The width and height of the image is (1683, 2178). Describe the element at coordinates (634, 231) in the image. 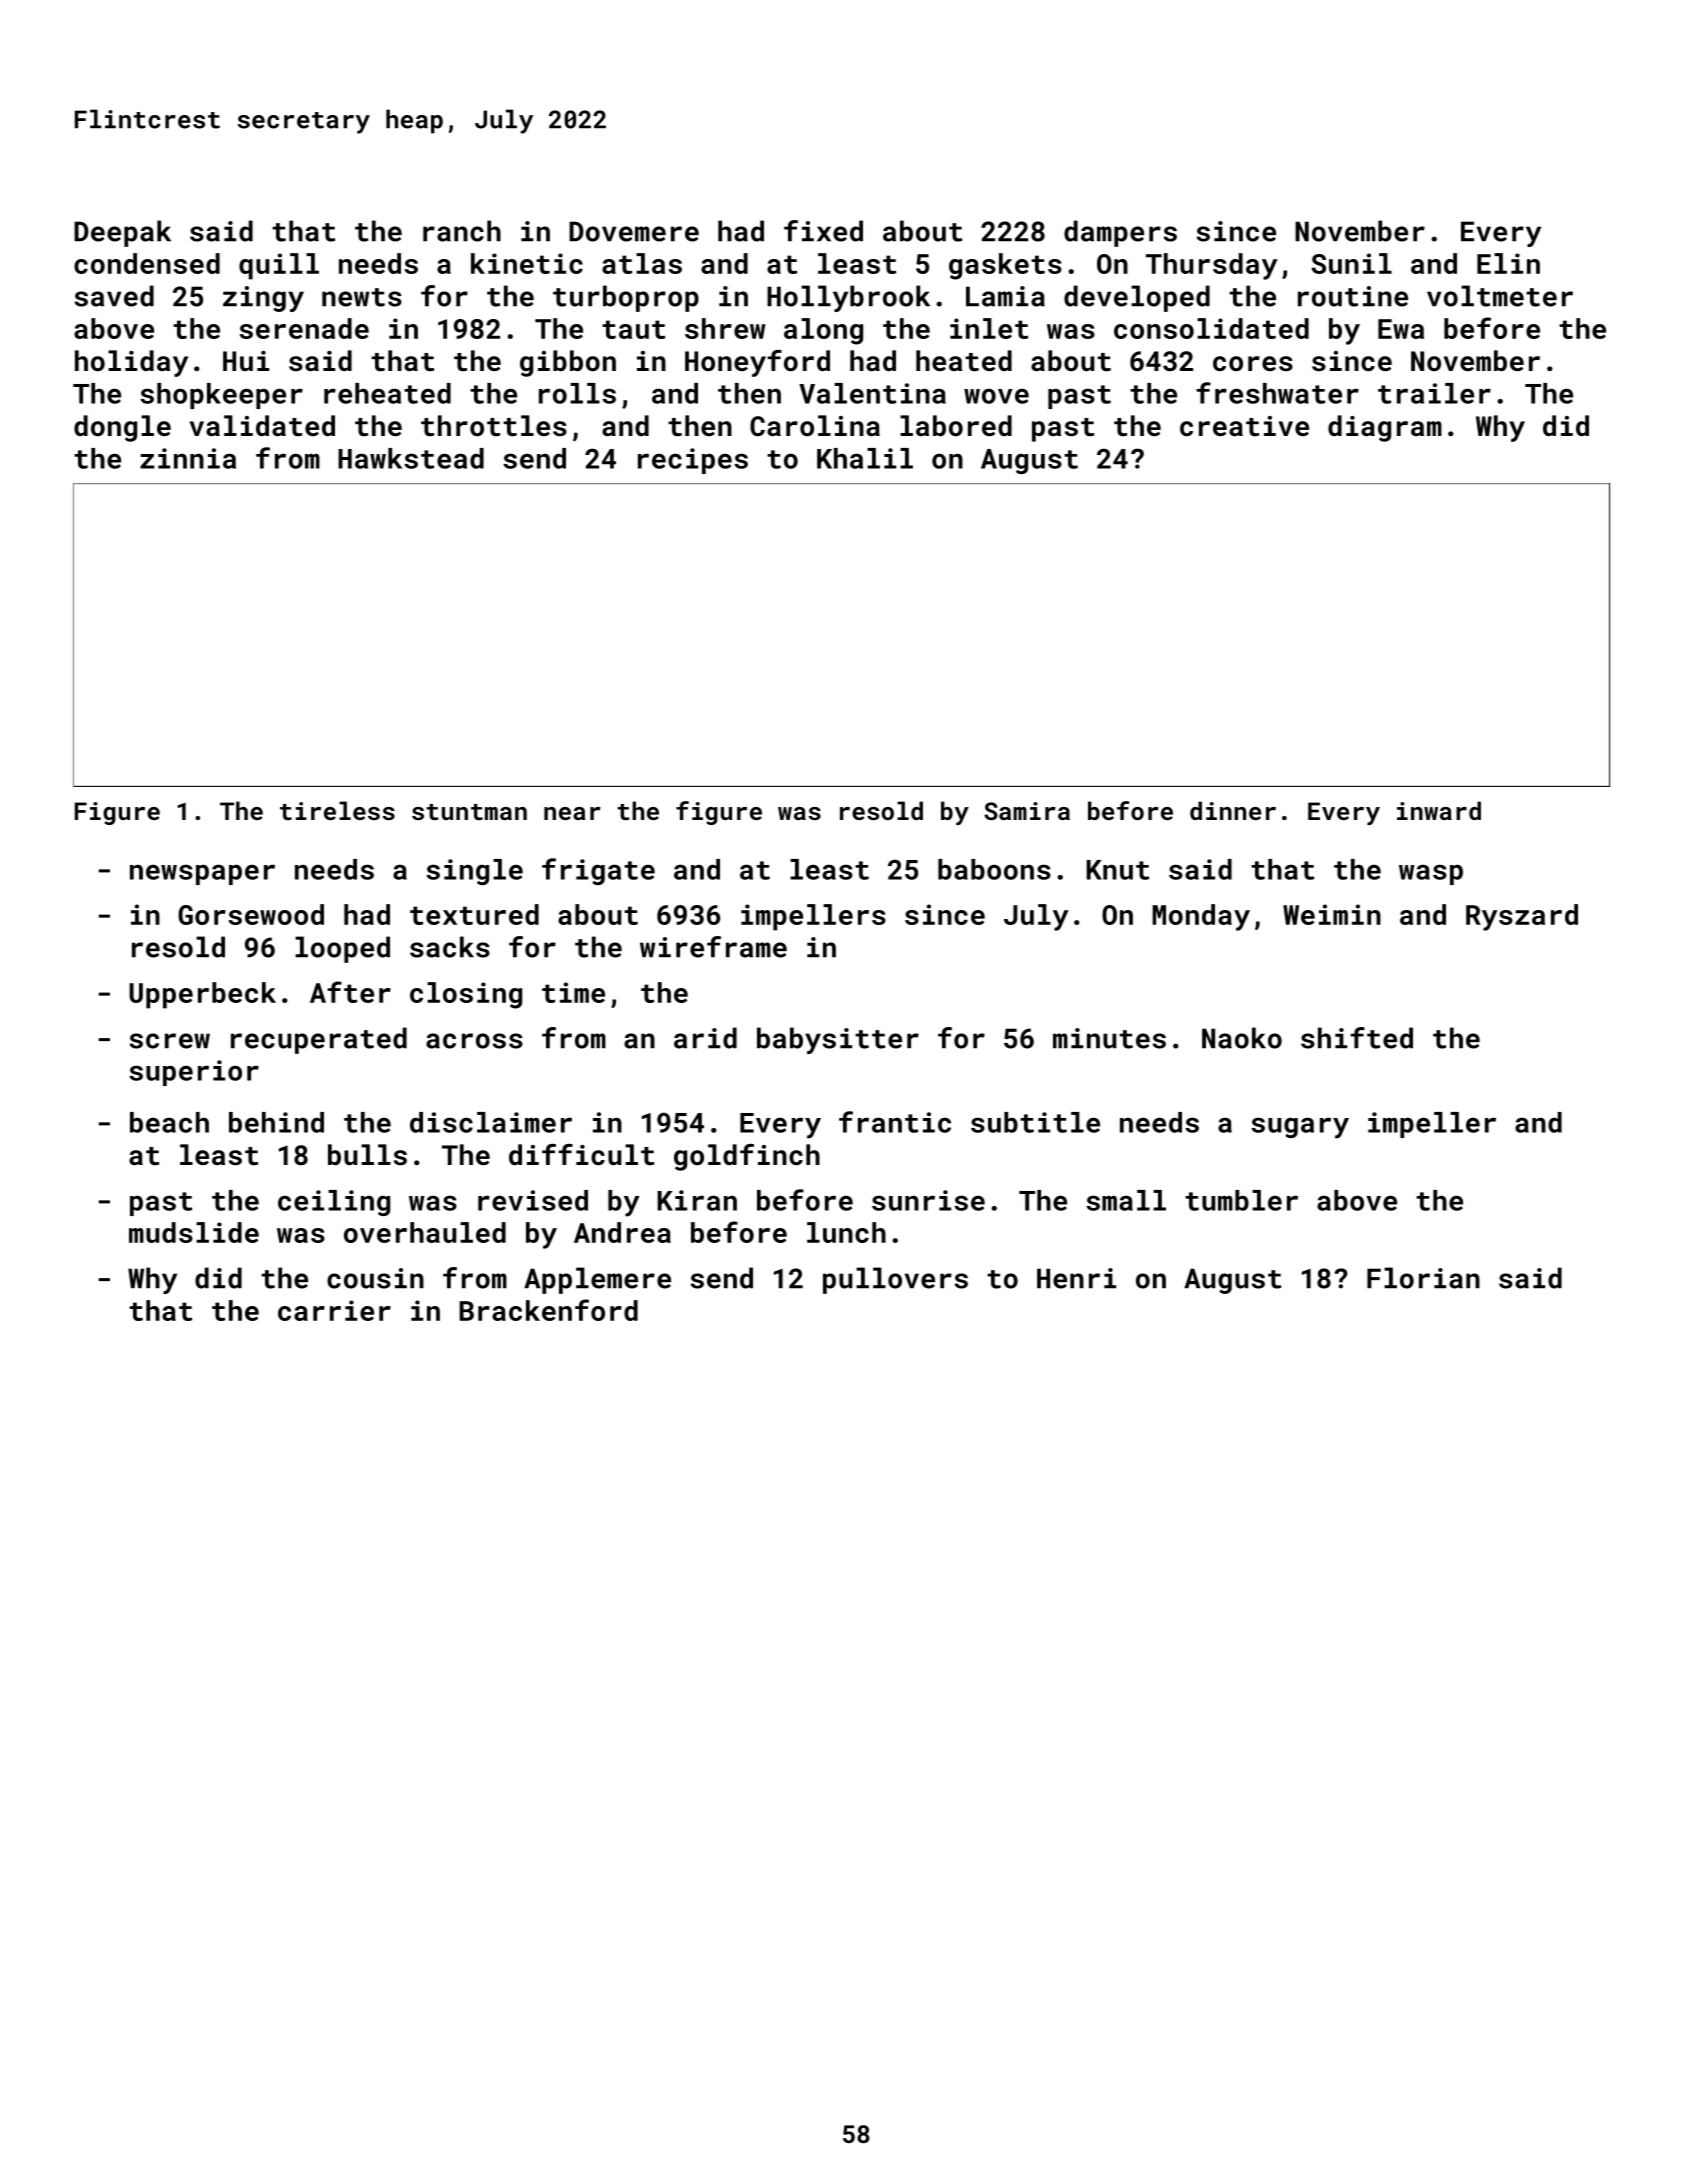

I see `Dovemere` at that location.
